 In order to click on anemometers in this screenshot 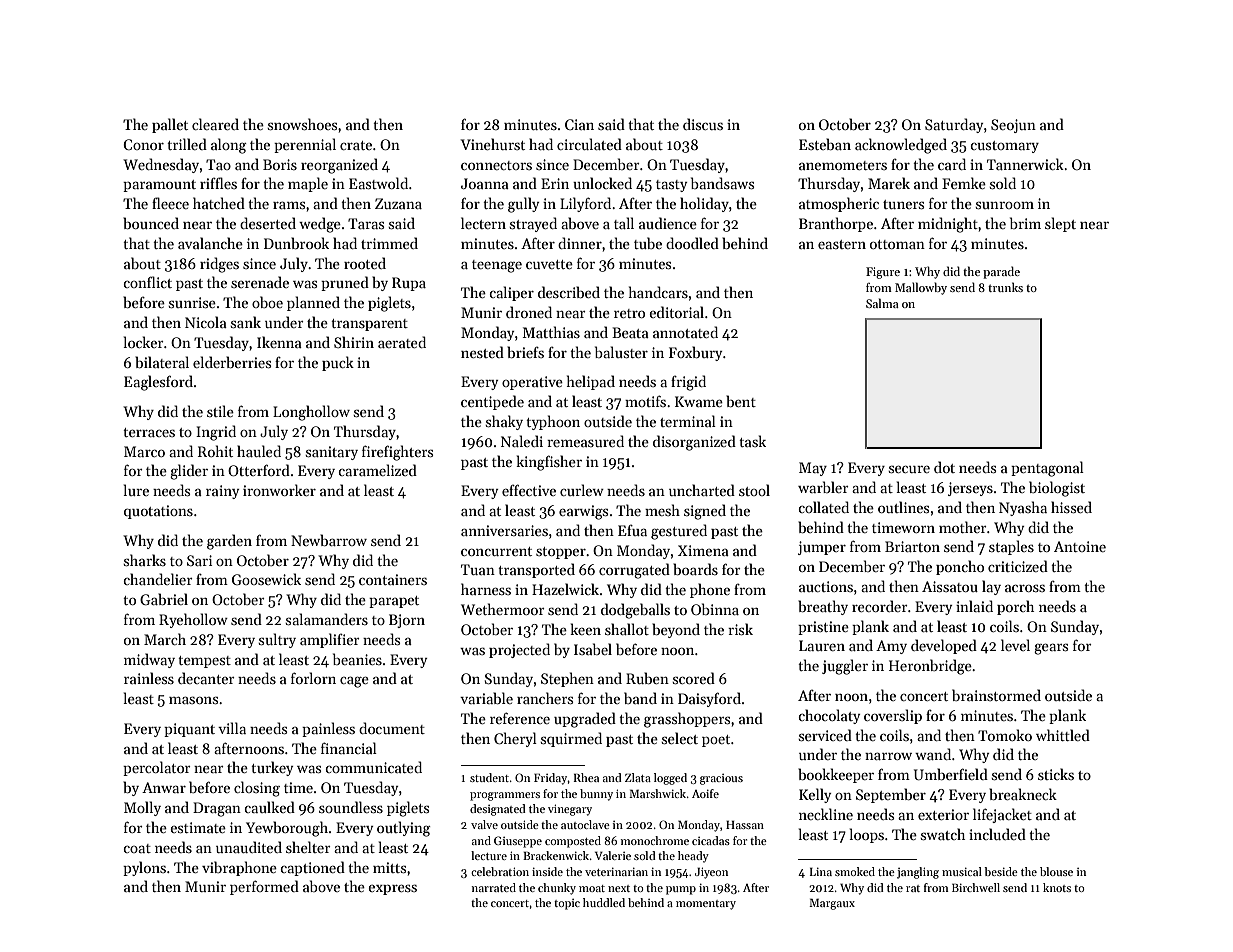, I will do `click(843, 165)`.
